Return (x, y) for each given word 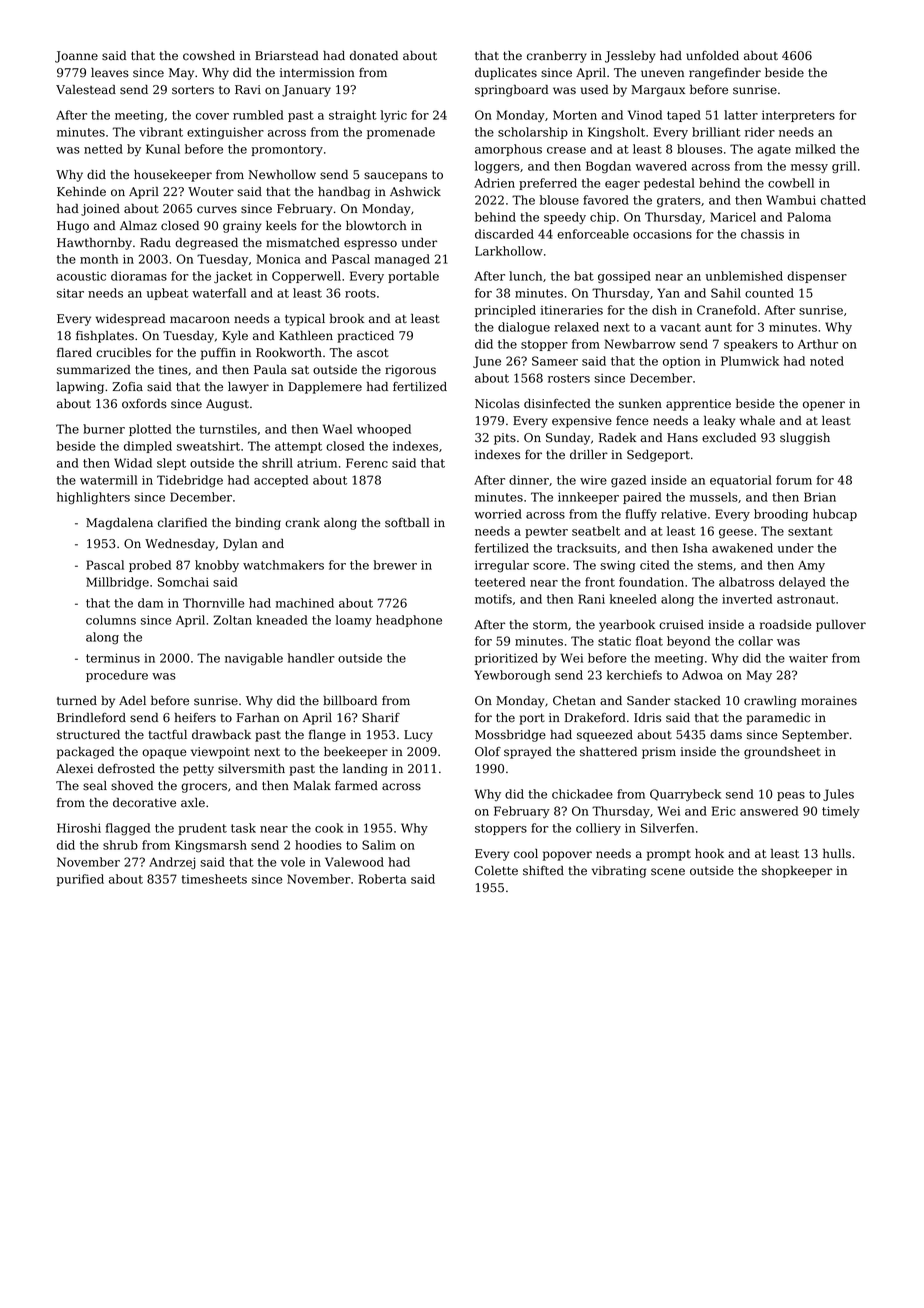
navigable (254, 659)
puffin (218, 354)
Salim (379, 845)
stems (715, 565)
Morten (575, 115)
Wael (337, 429)
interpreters (798, 116)
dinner (529, 480)
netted (103, 149)
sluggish (805, 439)
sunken (640, 404)
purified (80, 880)
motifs (493, 599)
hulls (837, 853)
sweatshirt (208, 446)
